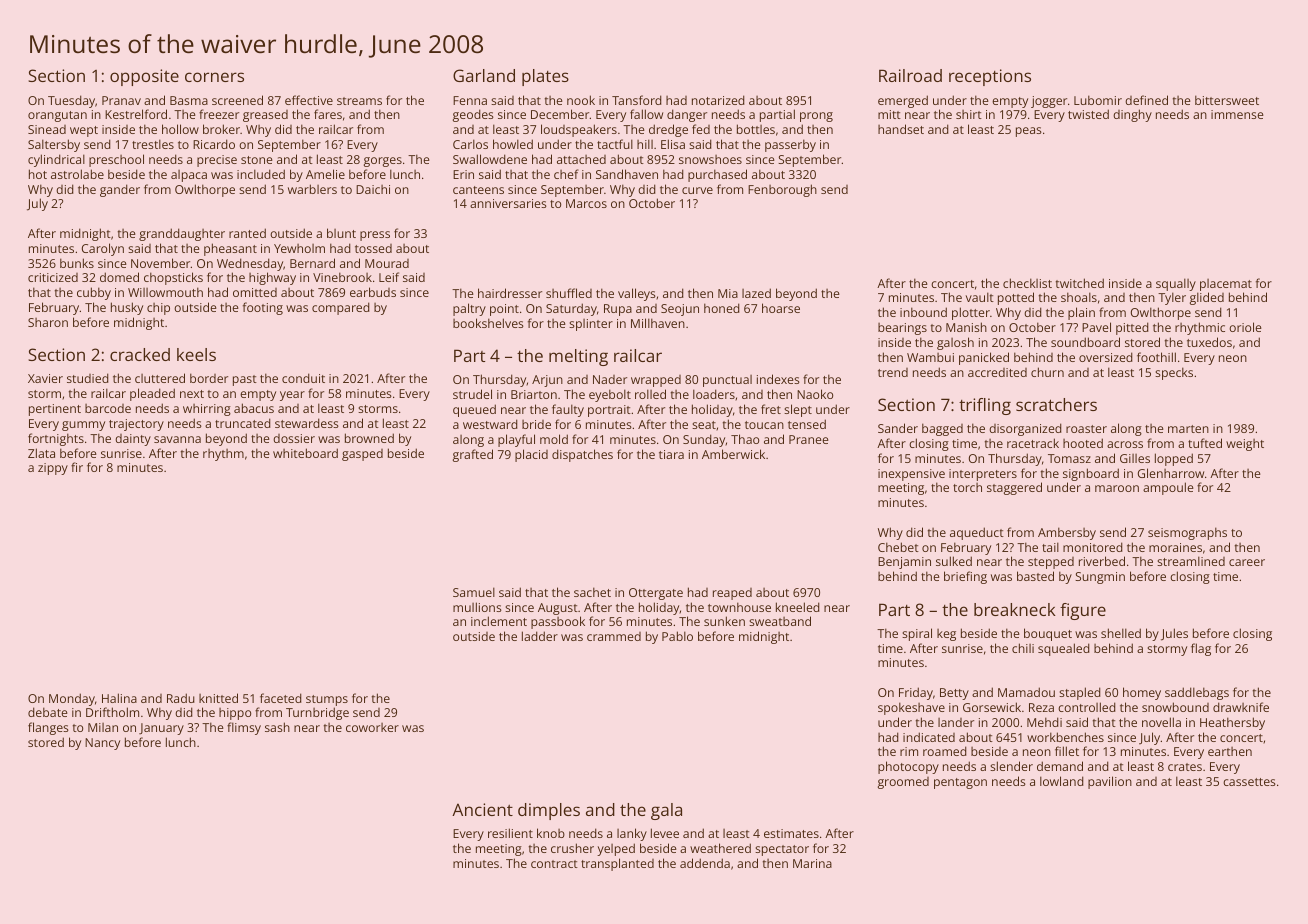 The image size is (1308, 924). I want to click on breakneck, so click(1015, 609).
